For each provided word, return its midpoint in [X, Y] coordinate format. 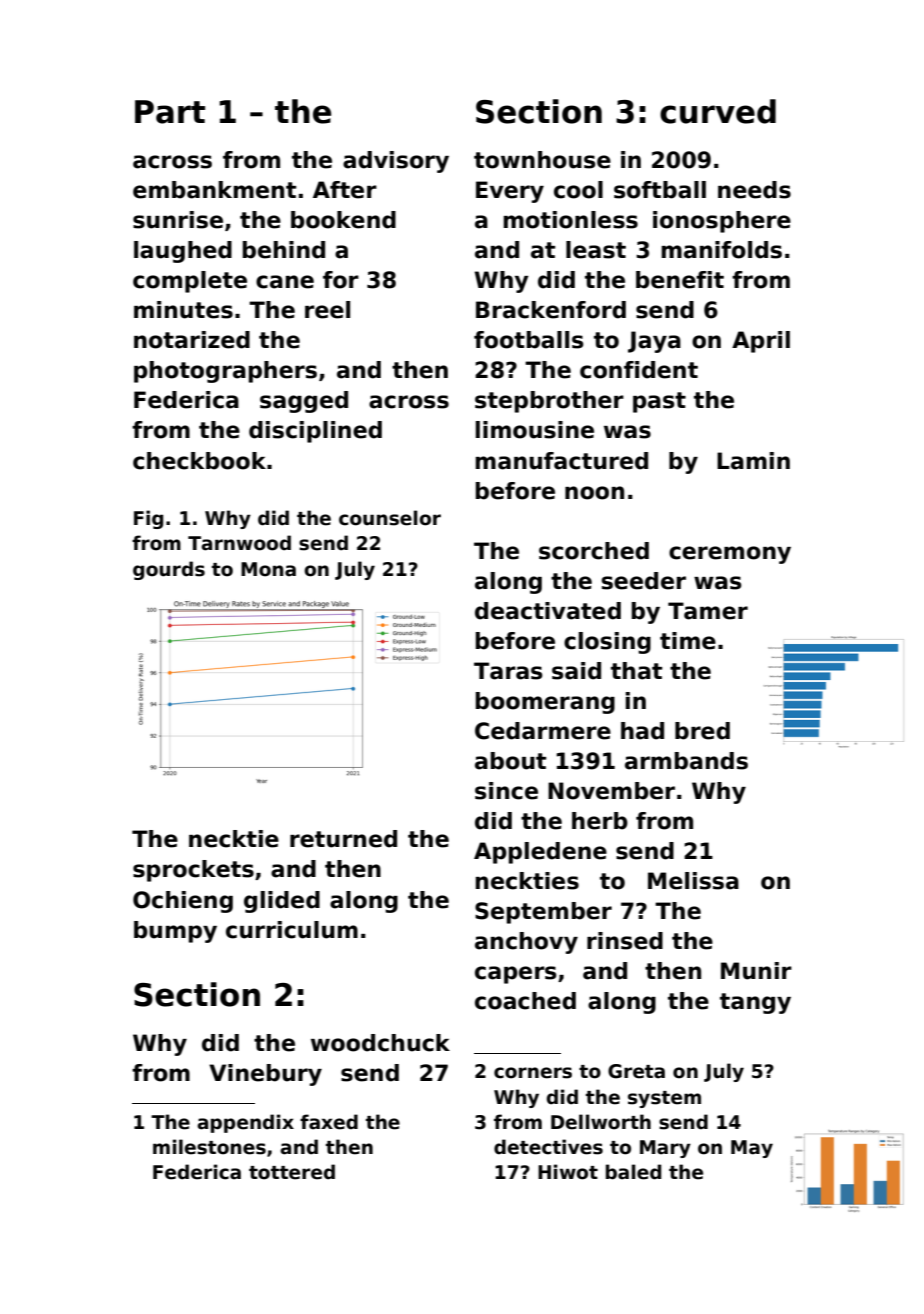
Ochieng [183, 902]
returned [343, 839]
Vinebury [265, 1075]
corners [533, 1073]
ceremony [730, 555]
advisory [396, 162]
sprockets [193, 871]
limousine [535, 430]
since [506, 791]
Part [170, 112]
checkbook [199, 461]
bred [702, 731]
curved [718, 111]
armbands [686, 761]
